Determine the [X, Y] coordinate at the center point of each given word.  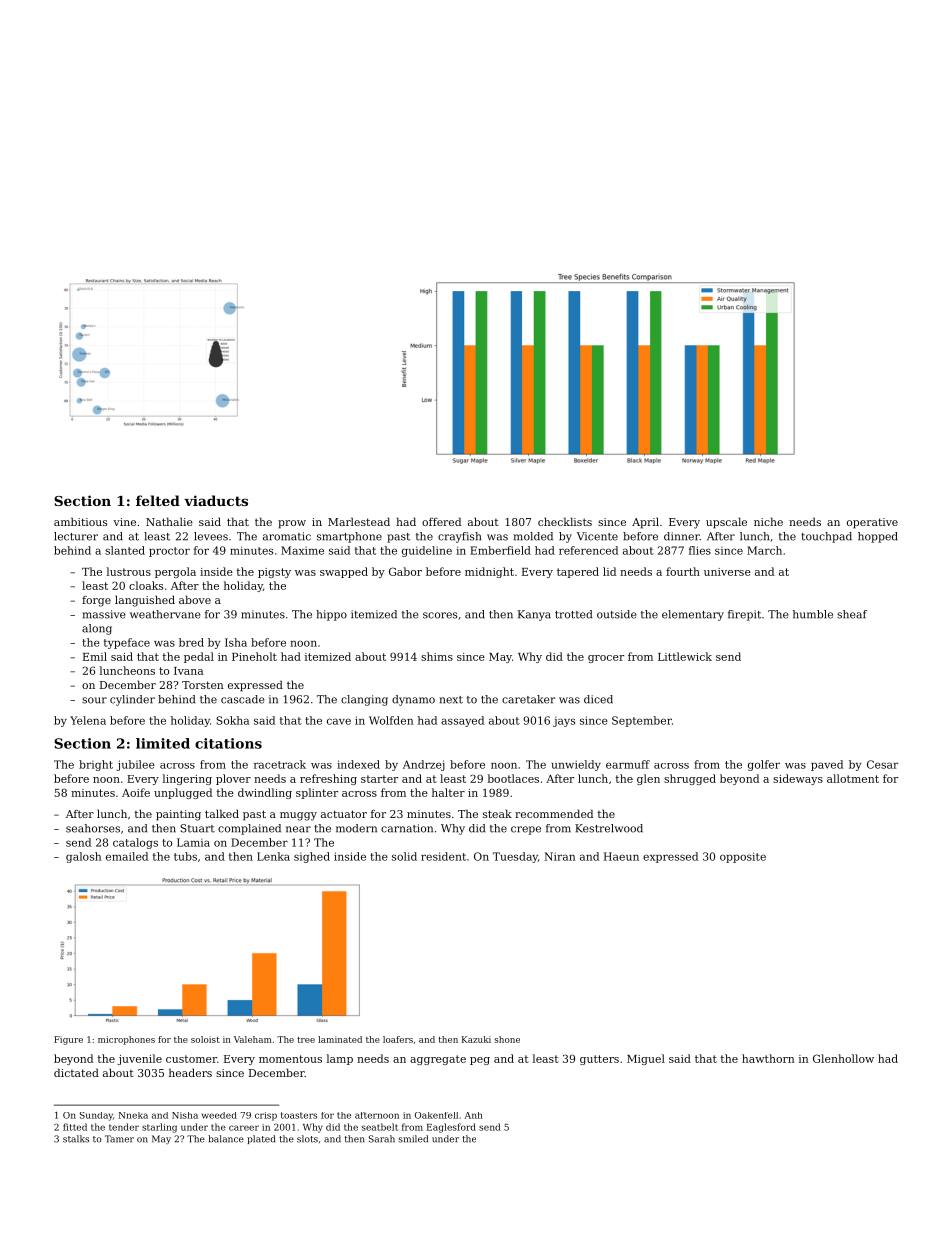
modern [356, 828]
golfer [764, 765]
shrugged [690, 779]
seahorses [93, 828]
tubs [185, 856]
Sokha [232, 720]
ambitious [80, 521]
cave [339, 721]
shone [507, 1039]
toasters [299, 1115]
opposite [743, 857]
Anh [473, 1115]
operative [872, 523]
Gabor [405, 571]
